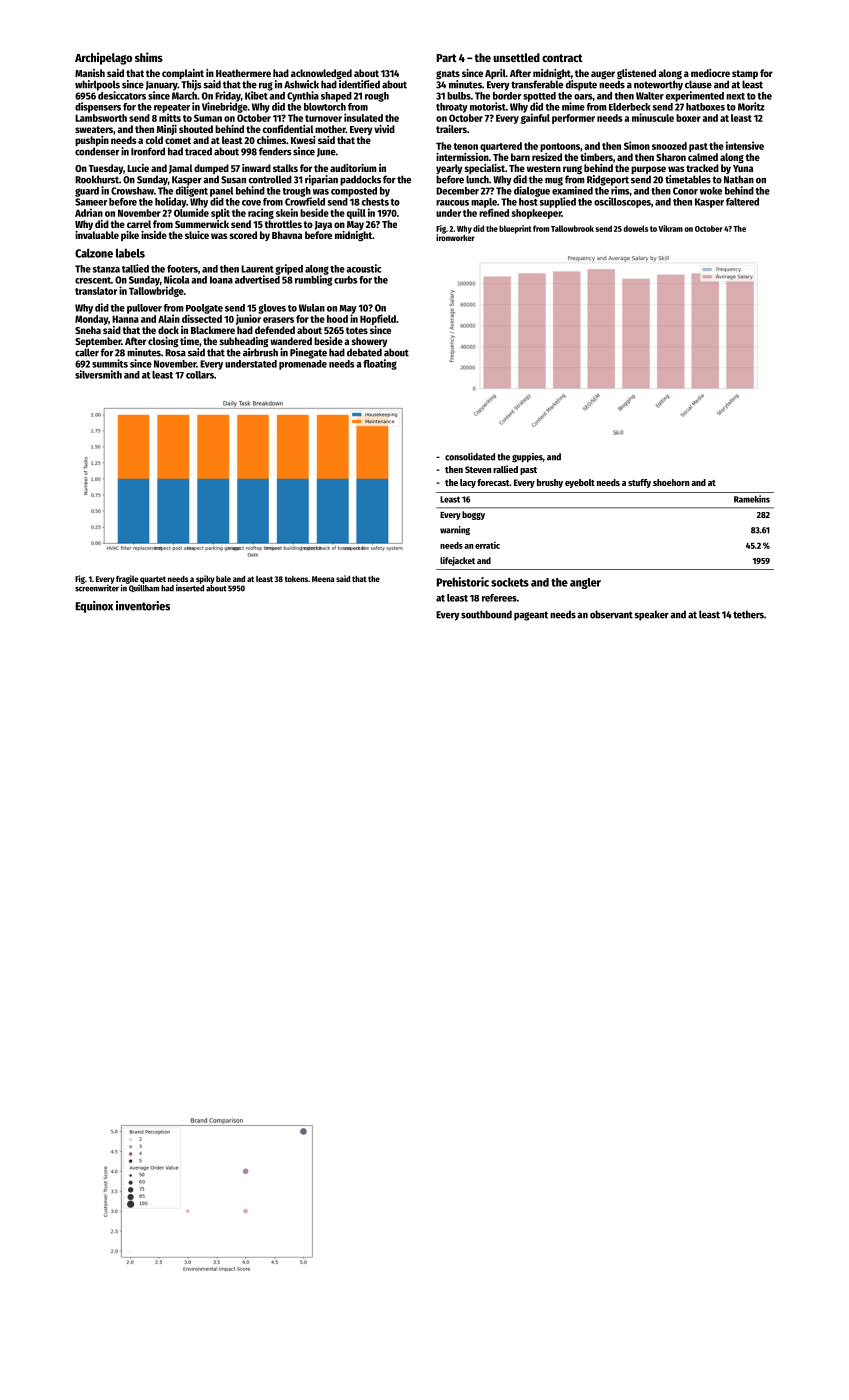  What do you see at coordinates (375, 202) in the image?
I see `chests` at bounding box center [375, 202].
